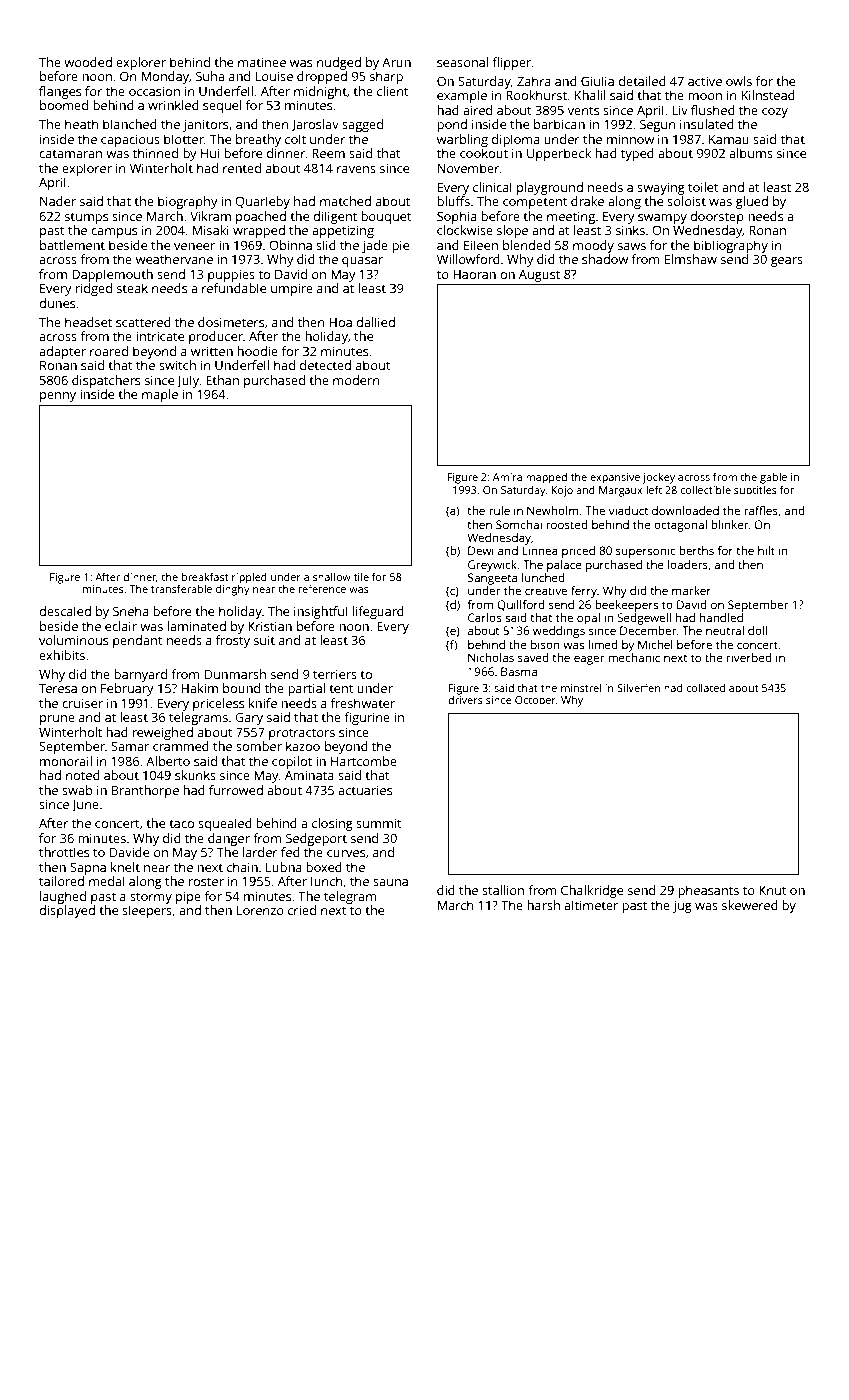 This image has width=849, height=1400. I want to click on albums, so click(751, 153).
